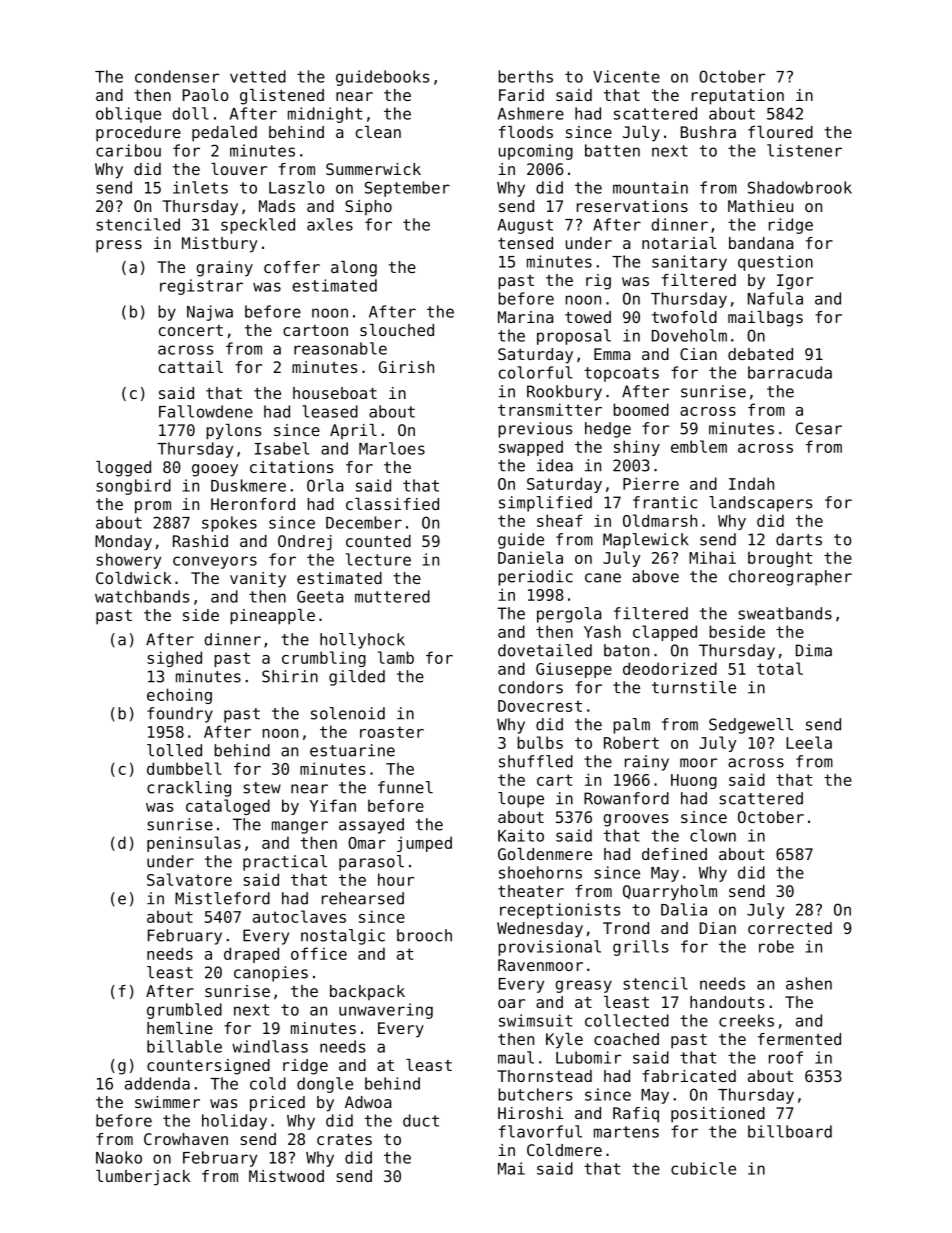  Describe the element at coordinates (525, 76) in the screenshot. I see `berths` at that location.
